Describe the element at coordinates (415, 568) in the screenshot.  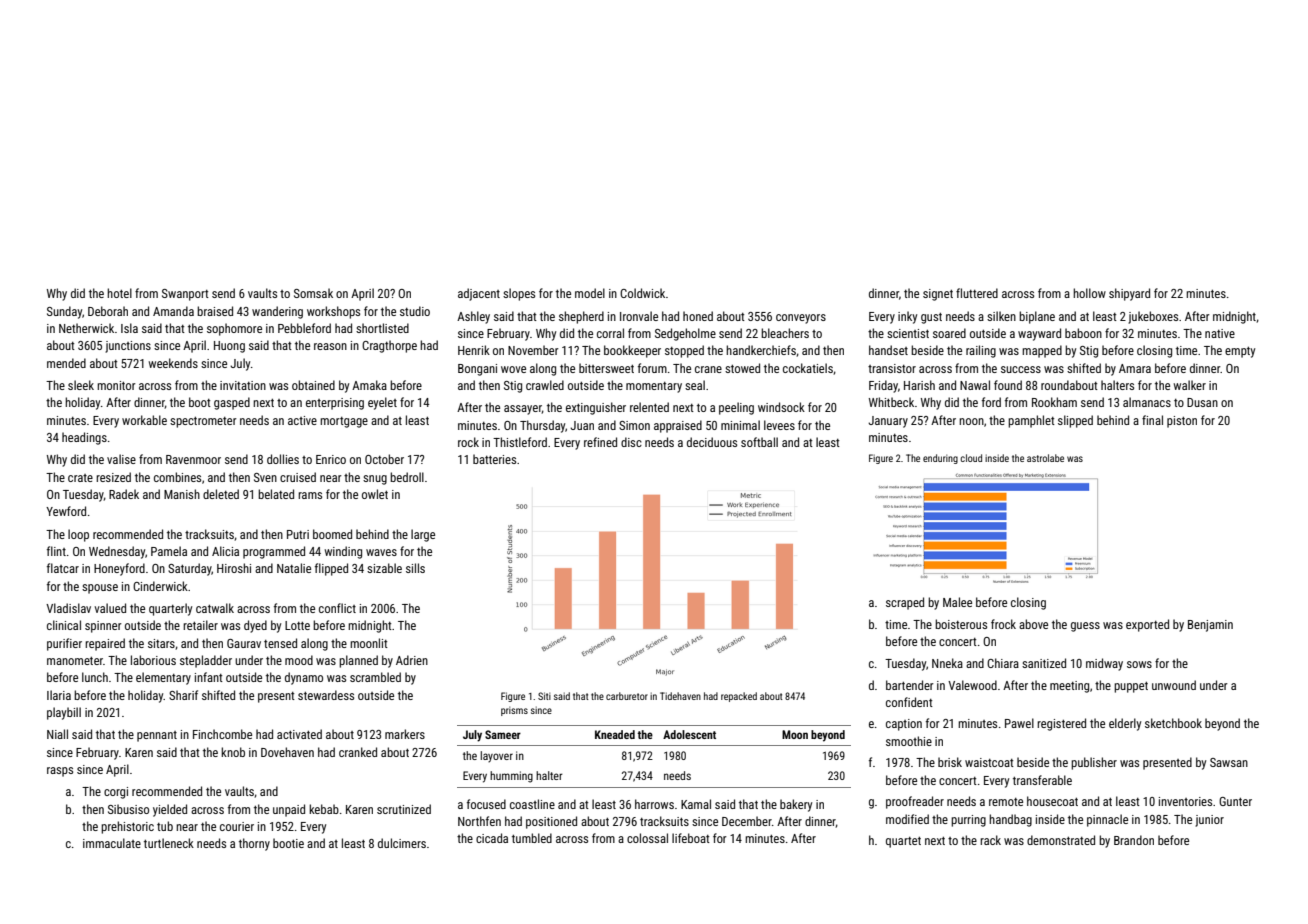
I see `sills` at that location.
